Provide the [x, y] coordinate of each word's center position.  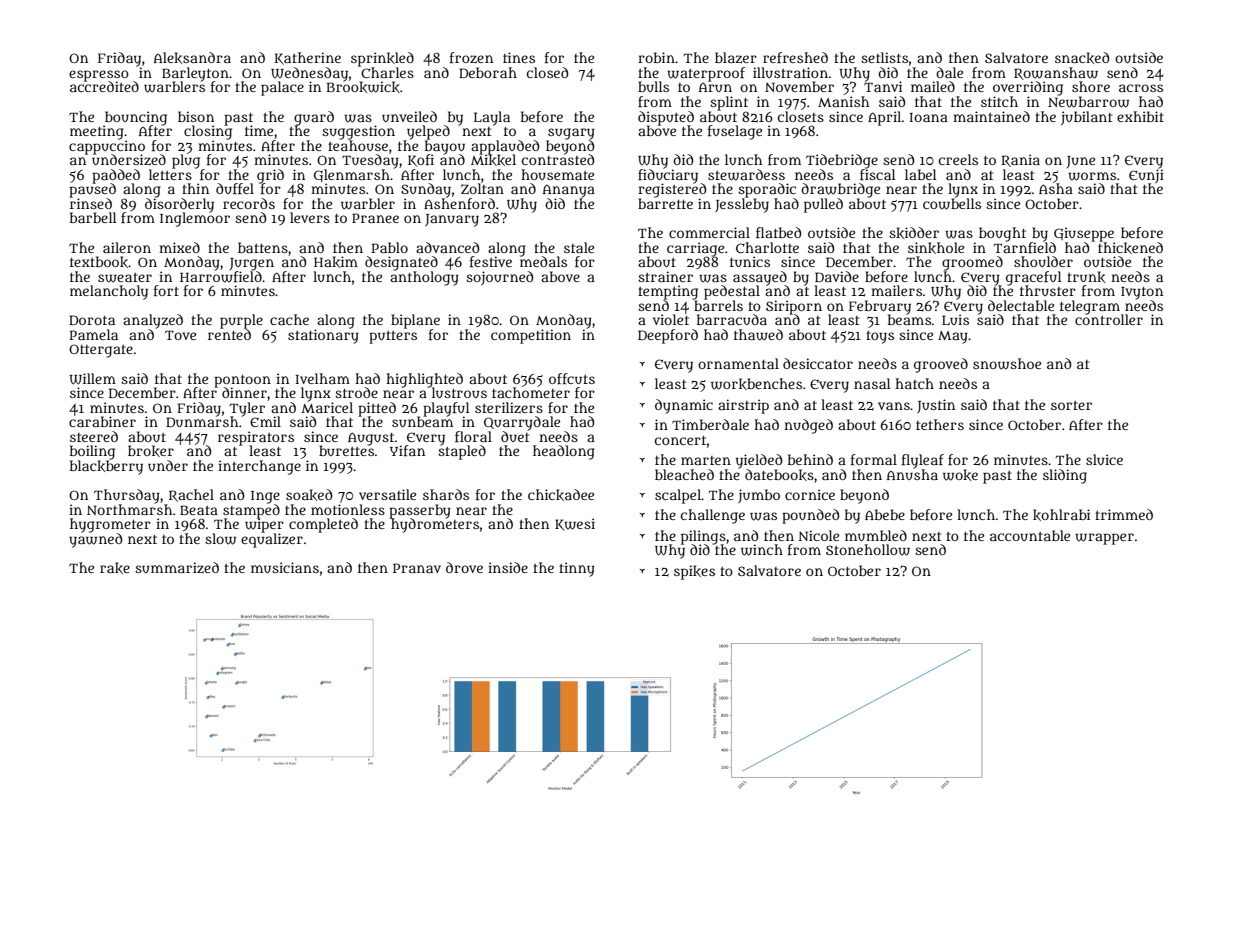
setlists [884, 57]
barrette [665, 203]
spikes [694, 572]
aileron [127, 247]
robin [656, 57]
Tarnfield [1025, 247]
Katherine [308, 58]
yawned [95, 540]
